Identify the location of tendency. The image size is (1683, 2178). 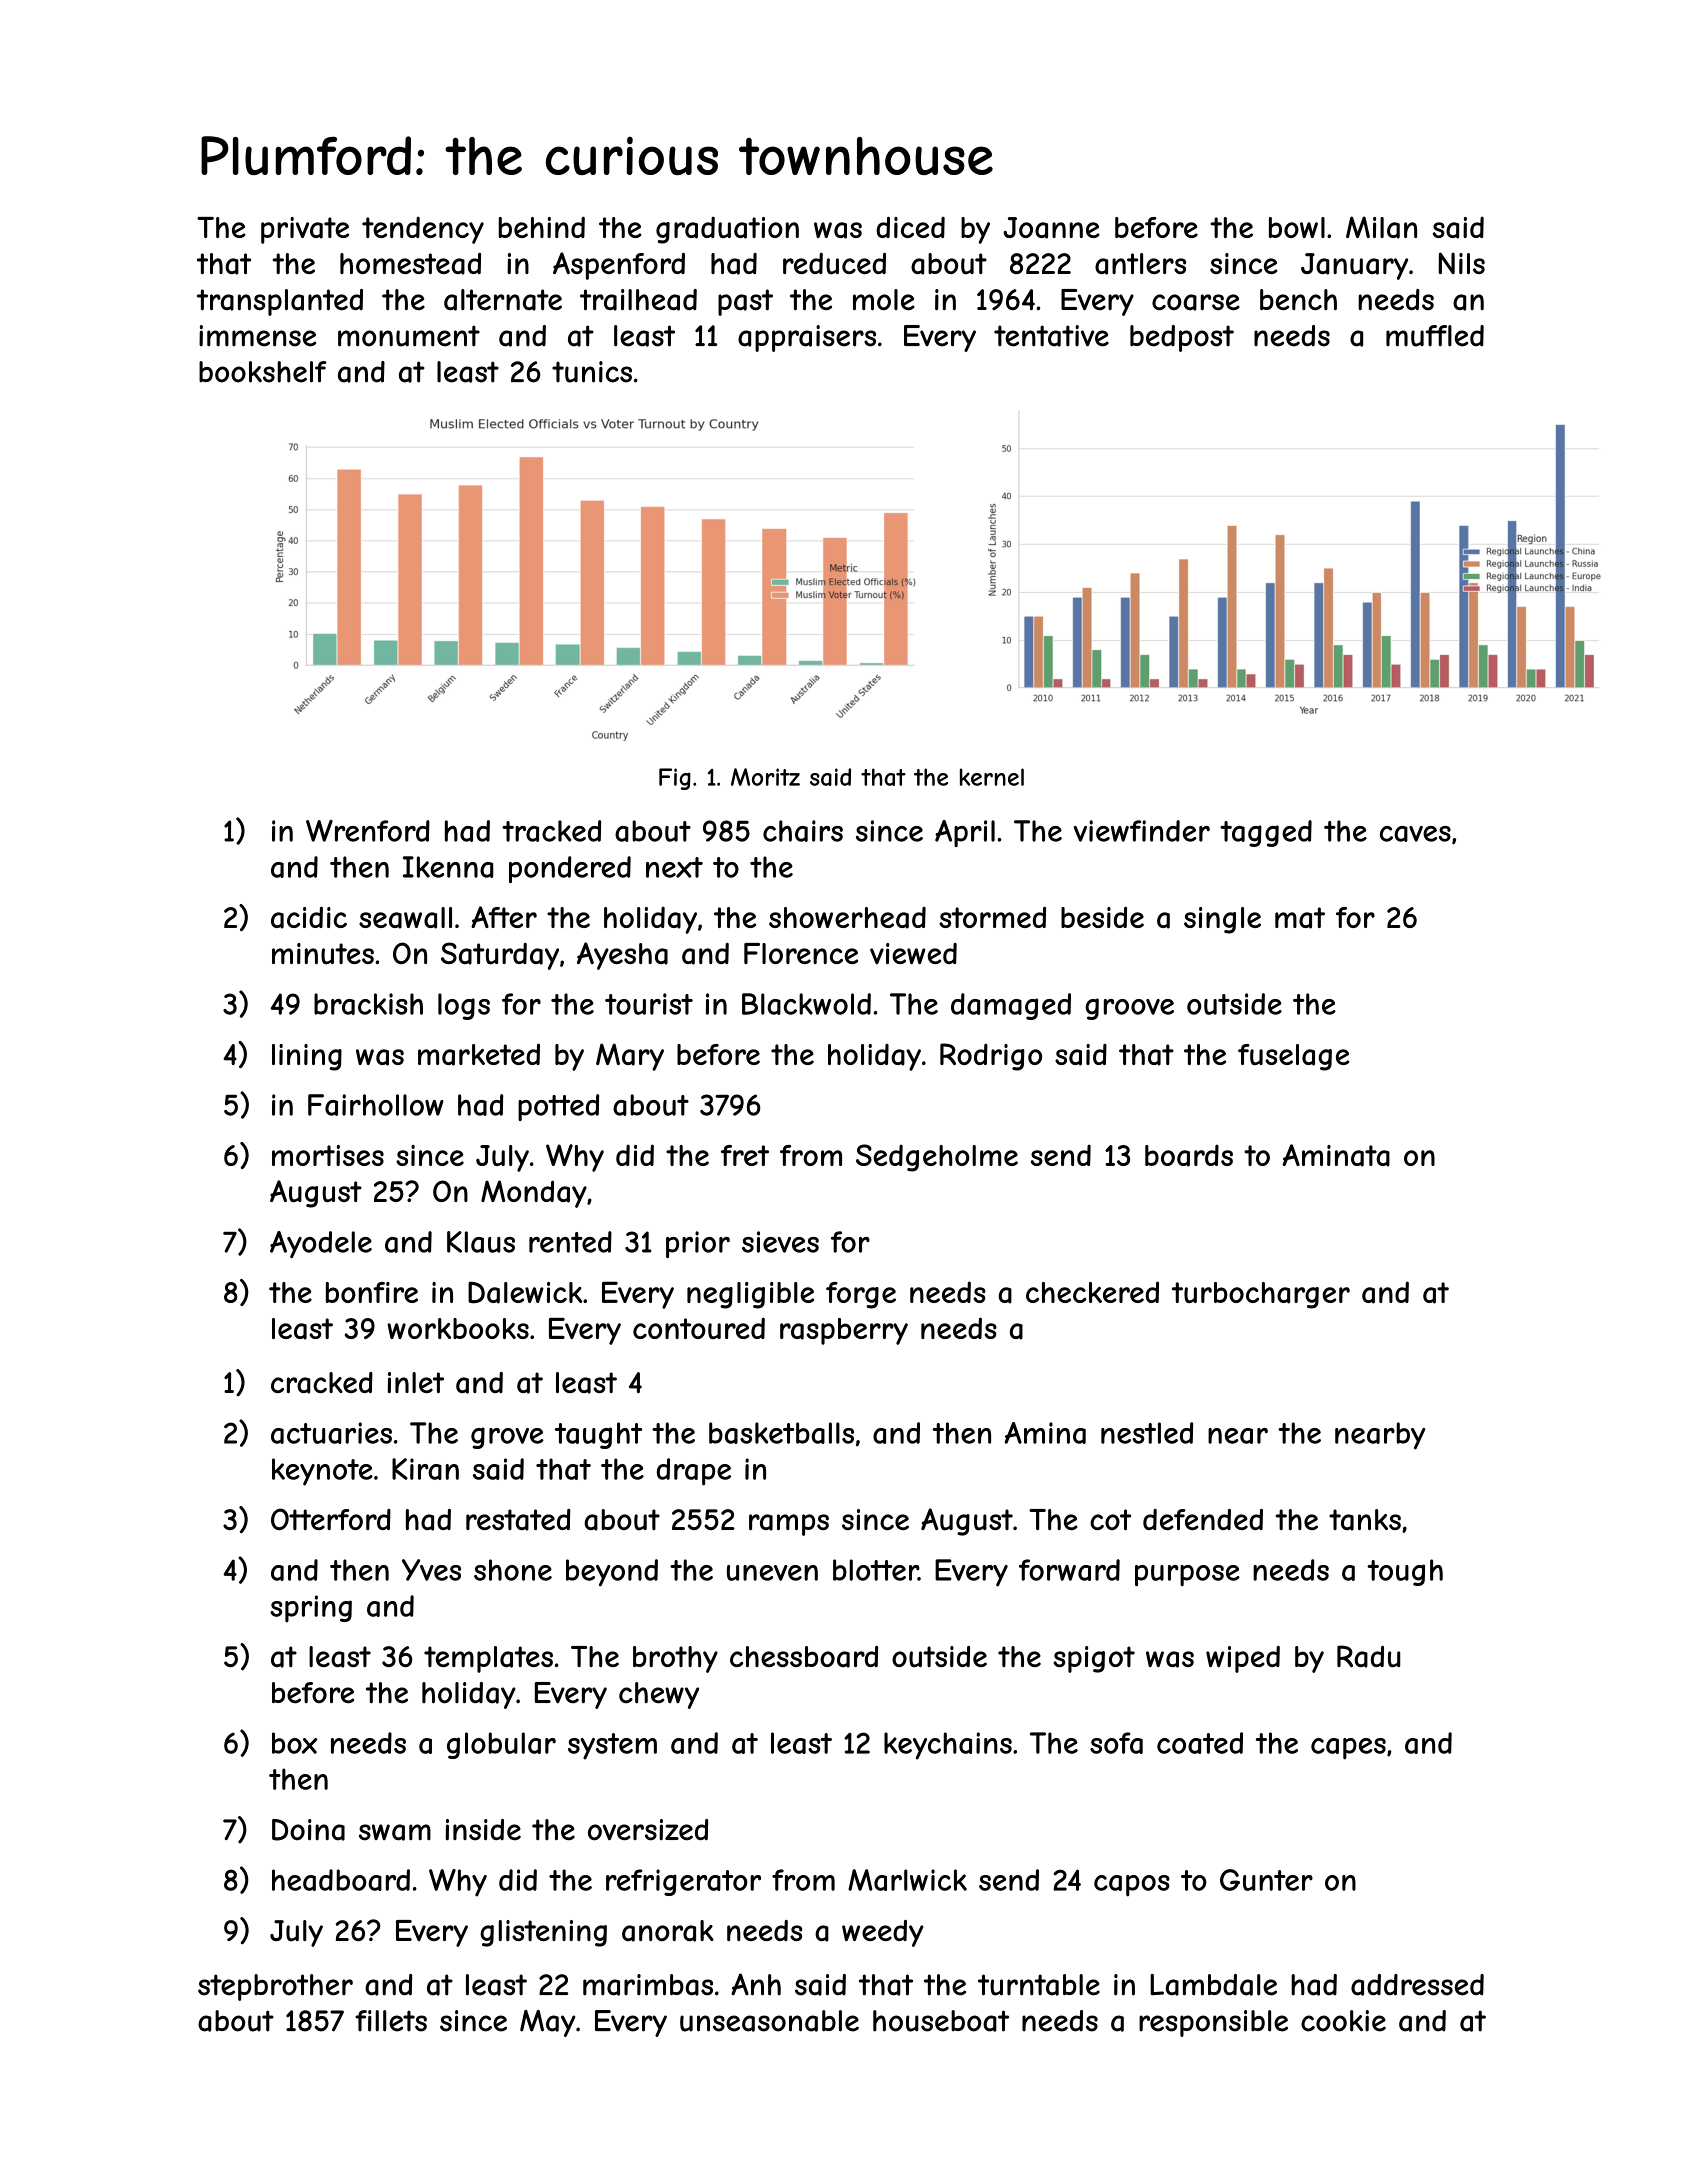
(423, 230).
